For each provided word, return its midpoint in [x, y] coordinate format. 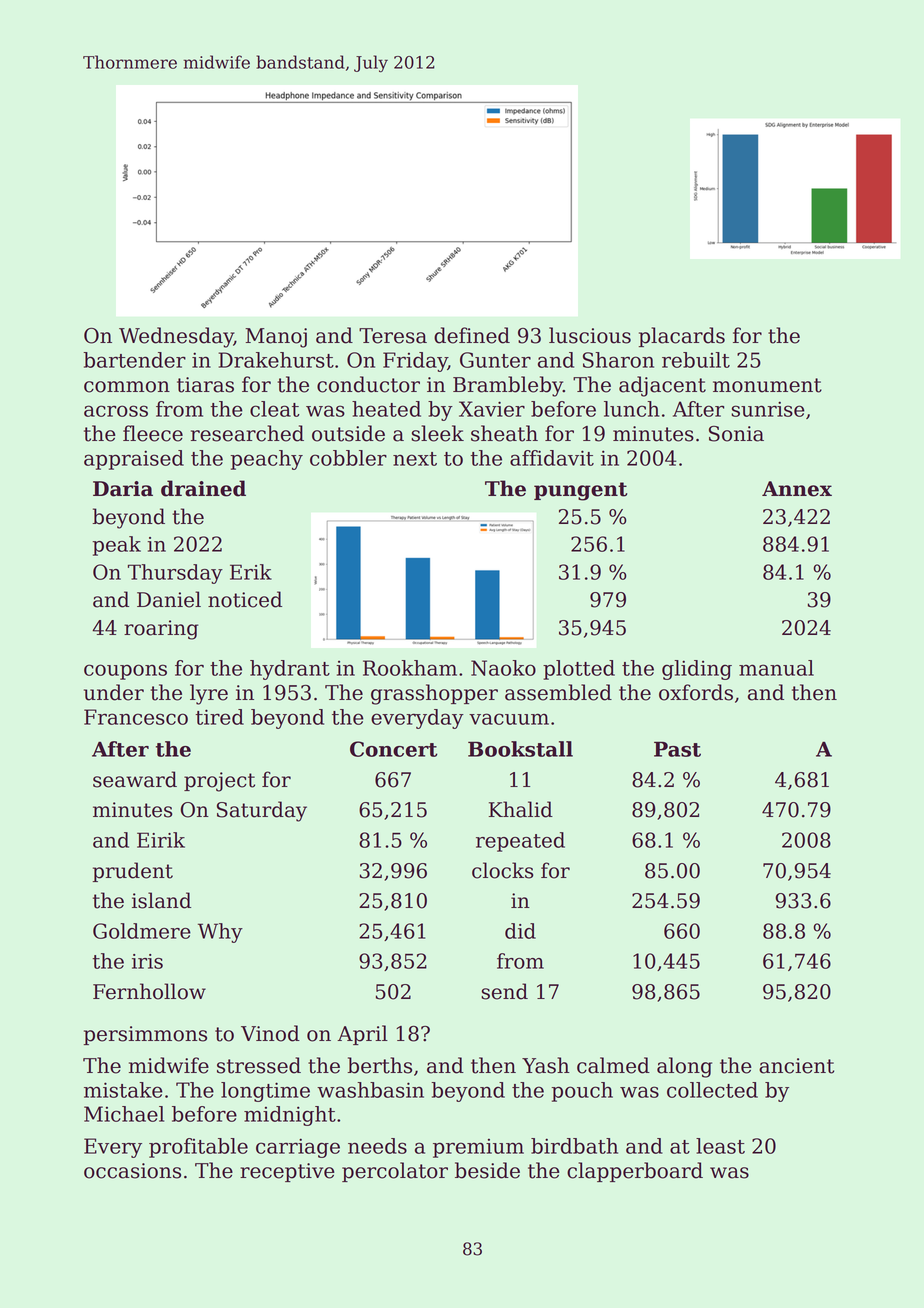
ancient [796, 1066]
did [520, 931]
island [161, 900]
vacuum [509, 719]
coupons [125, 672]
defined [472, 335]
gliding [697, 670]
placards [682, 337]
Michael [124, 1114]
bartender [134, 360]
